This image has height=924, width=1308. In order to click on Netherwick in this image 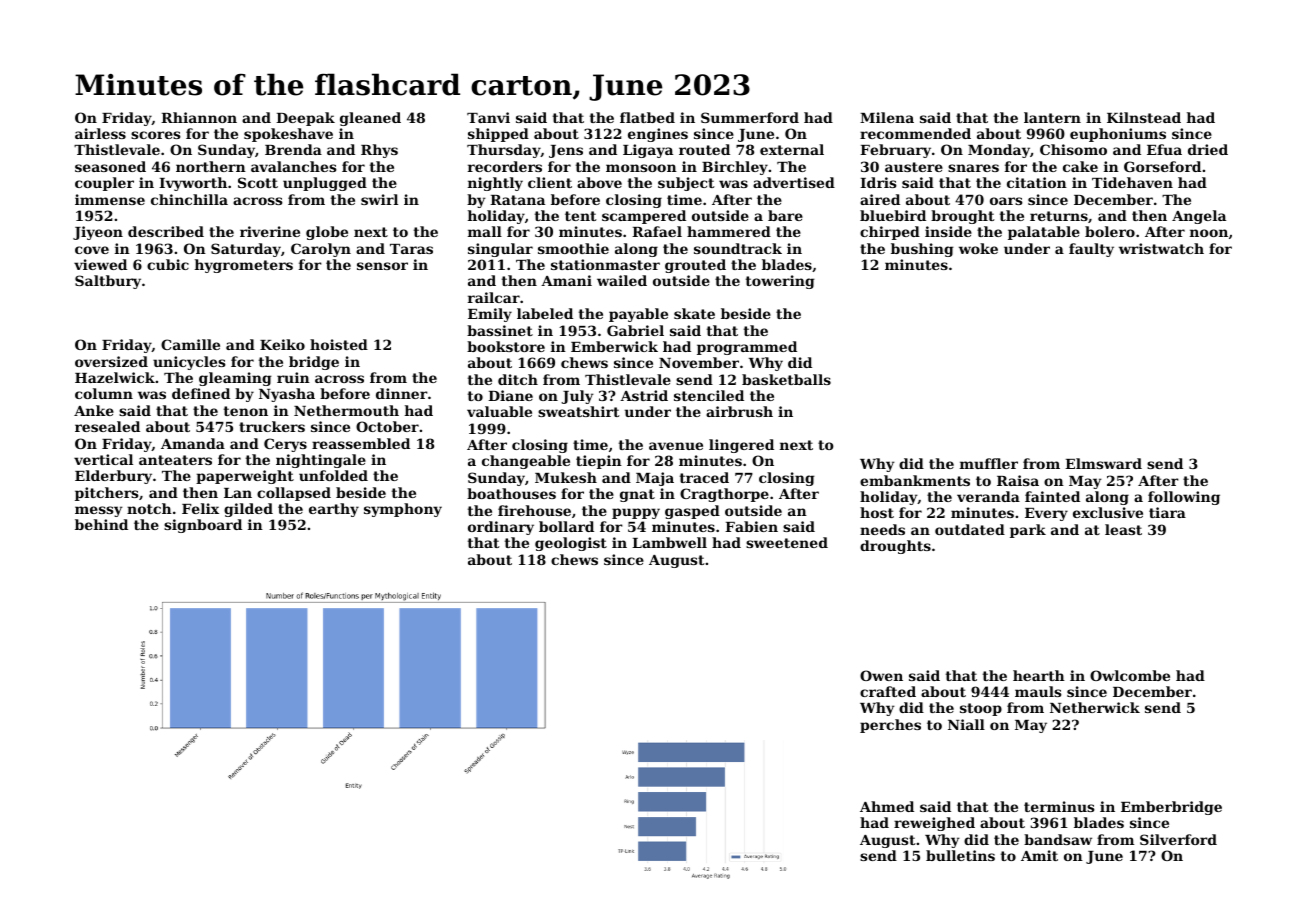, I will do `click(1095, 707)`.
